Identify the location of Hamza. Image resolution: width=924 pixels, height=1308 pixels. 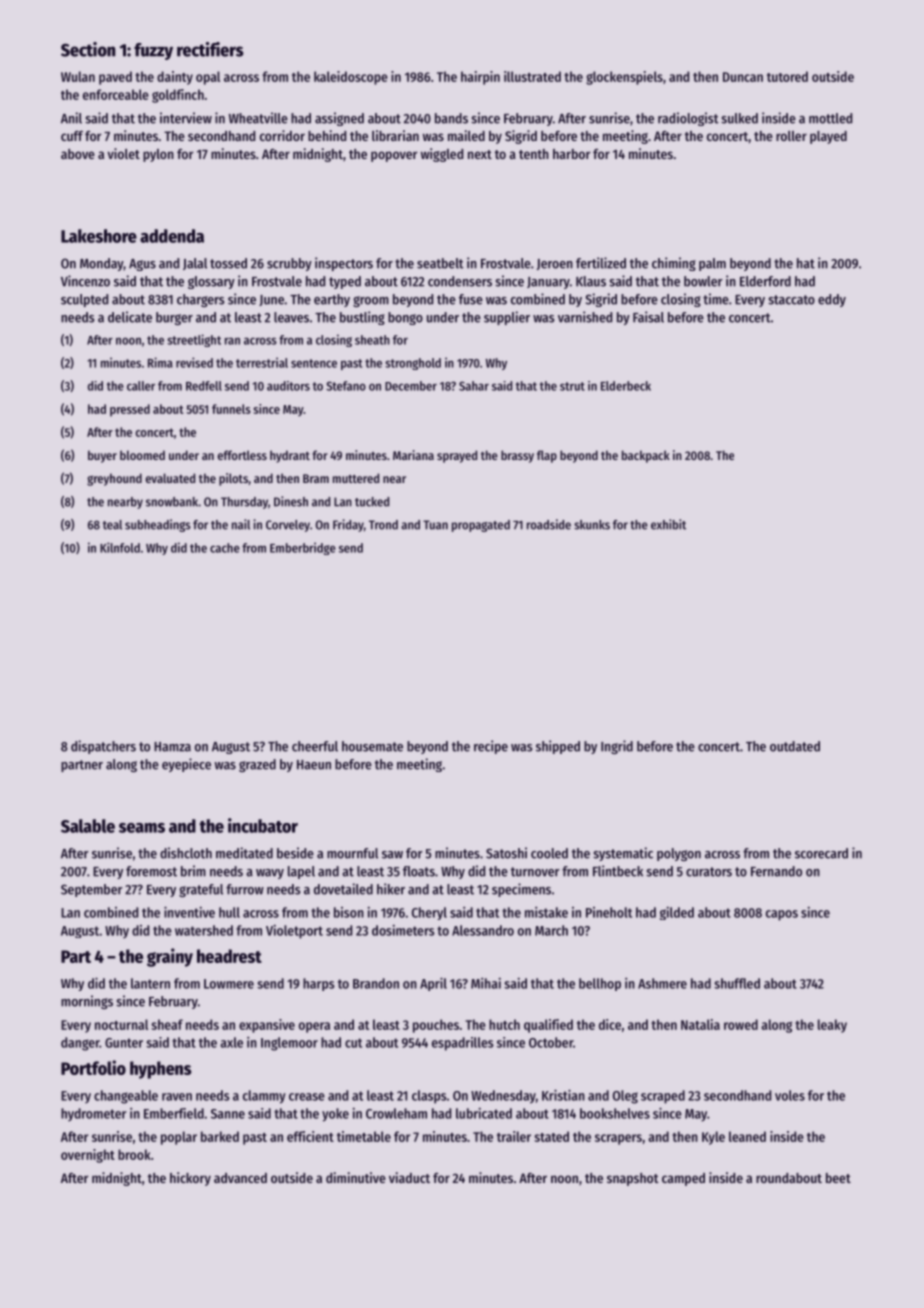
(172, 747).
